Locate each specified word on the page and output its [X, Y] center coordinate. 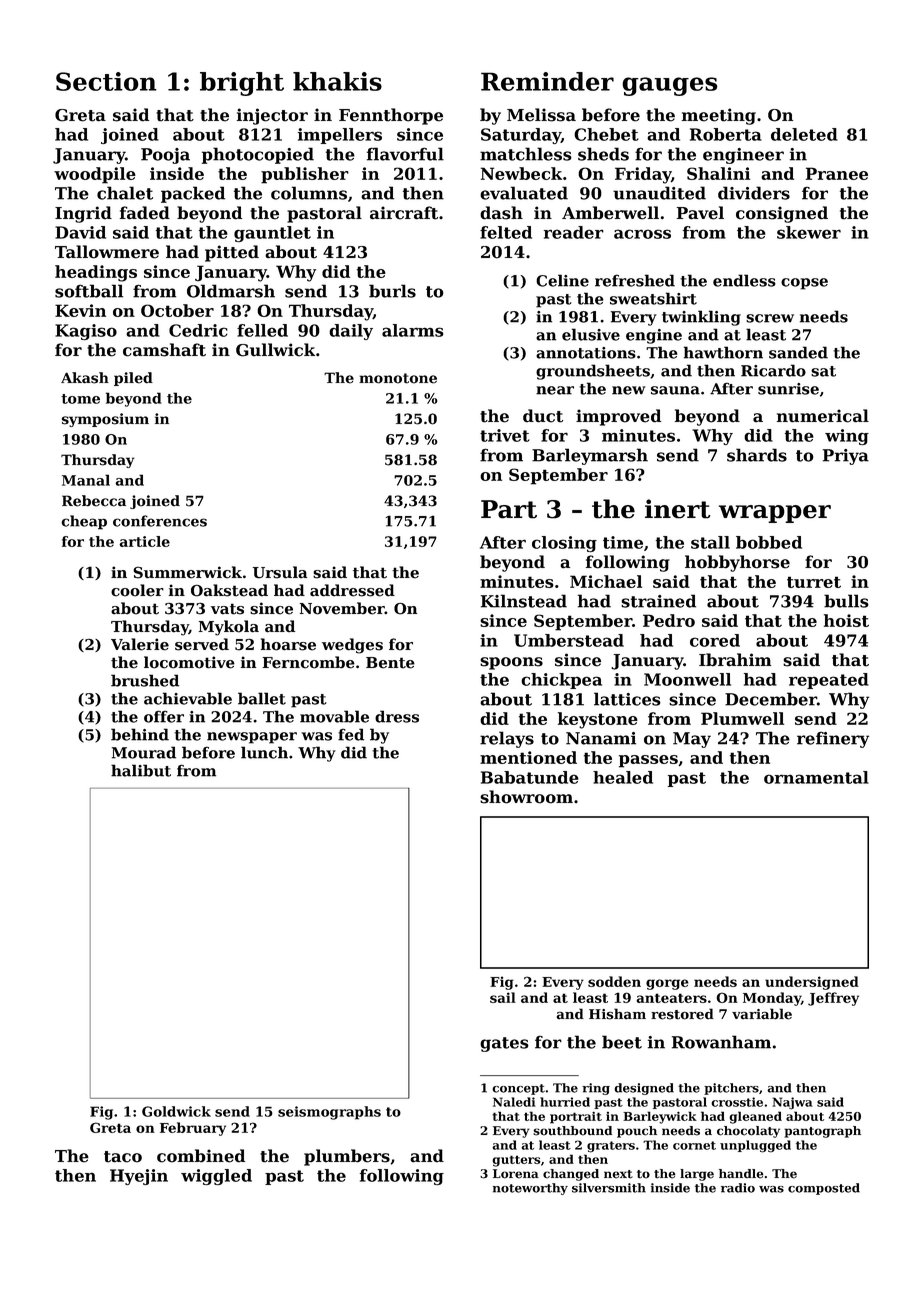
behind [140, 734]
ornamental [816, 777]
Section [106, 81]
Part [509, 509]
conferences [160, 521]
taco [123, 1157]
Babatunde [530, 777]
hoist [846, 620]
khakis [337, 81]
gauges [670, 86]
